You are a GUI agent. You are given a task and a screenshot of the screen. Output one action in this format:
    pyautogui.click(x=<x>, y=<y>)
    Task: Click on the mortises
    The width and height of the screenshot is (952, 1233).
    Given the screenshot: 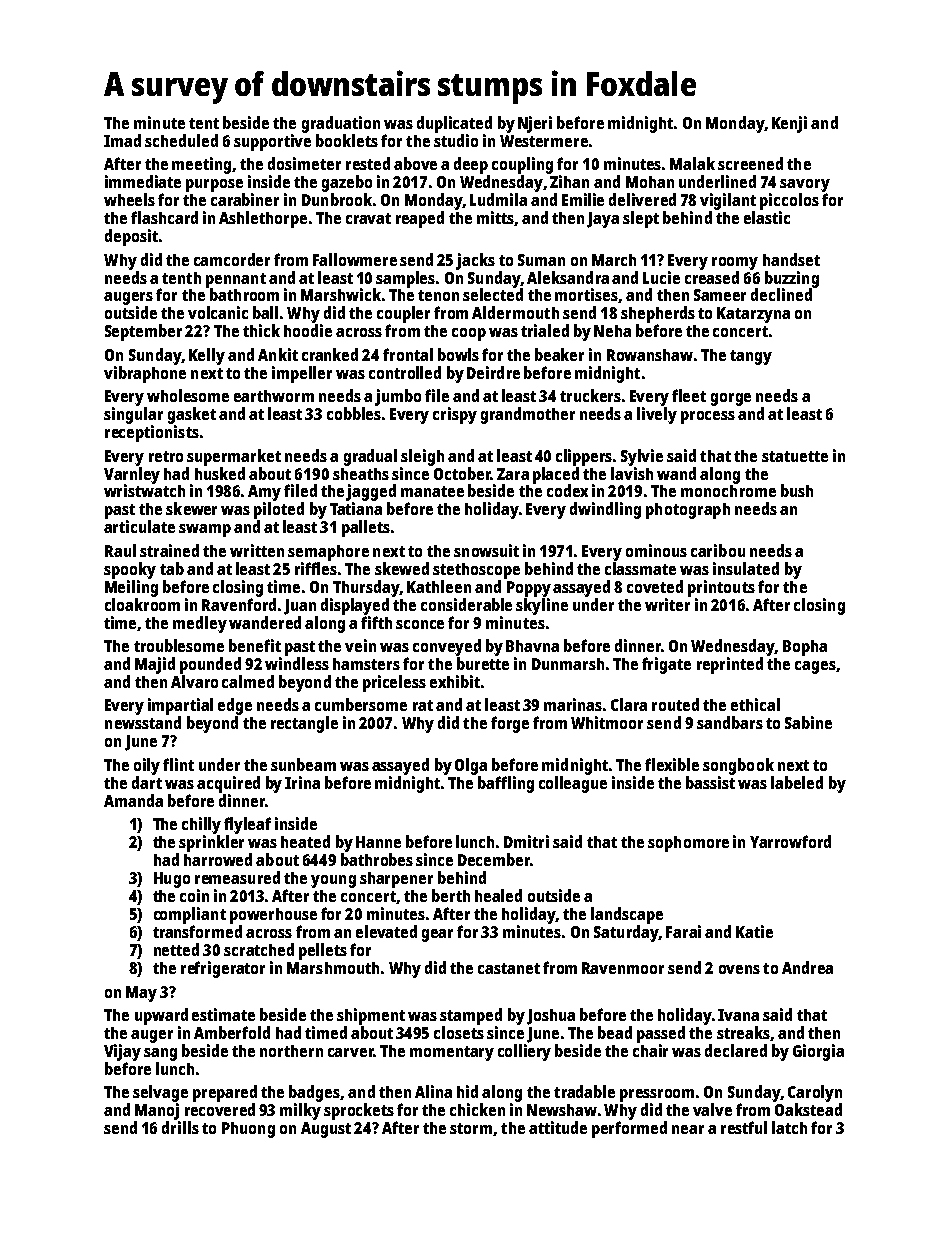 What is the action you would take?
    pyautogui.click(x=586, y=294)
